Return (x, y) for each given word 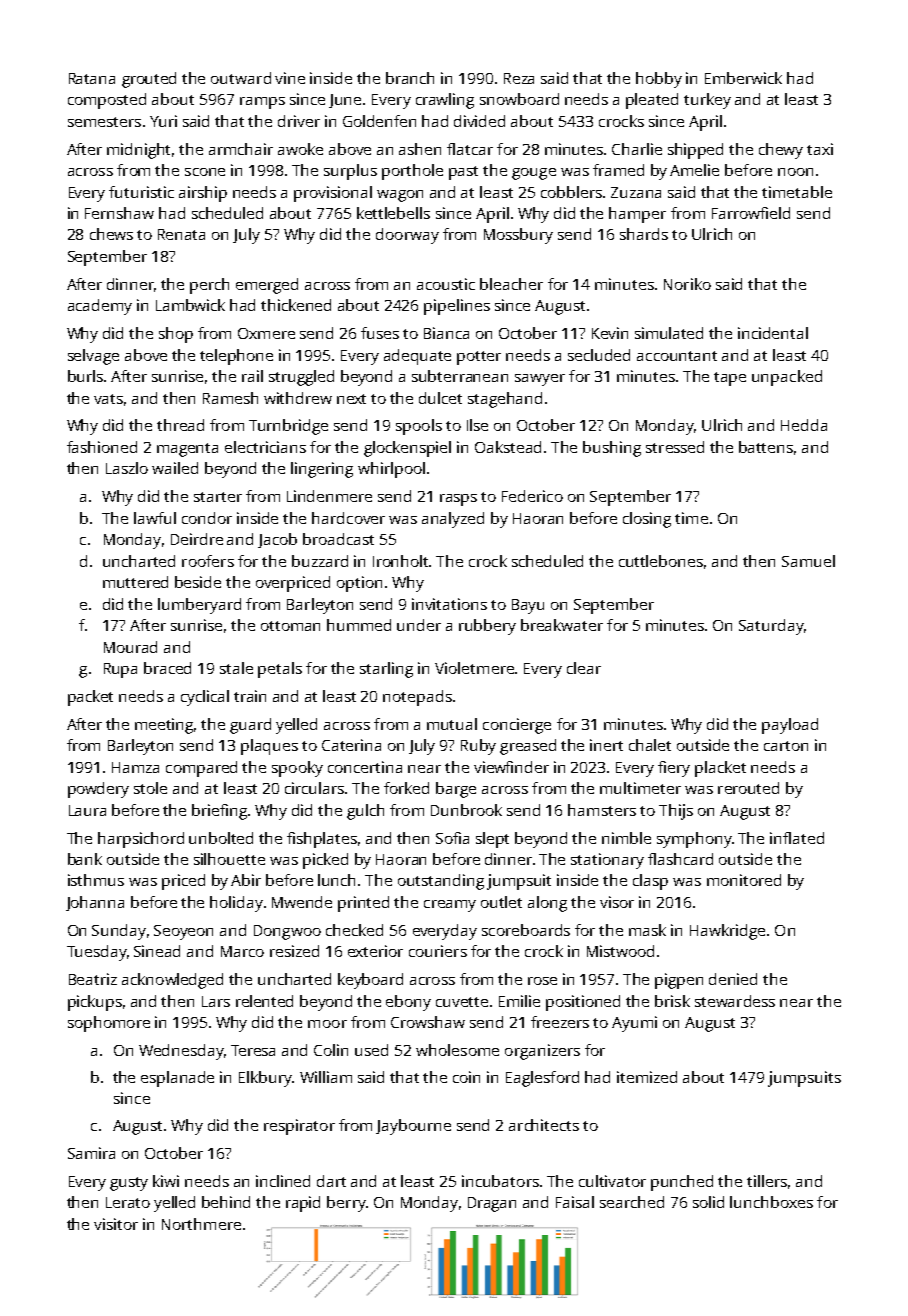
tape (730, 379)
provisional (333, 194)
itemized (647, 1077)
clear (584, 668)
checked (354, 930)
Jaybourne (413, 1127)
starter (218, 497)
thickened (296, 305)
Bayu (528, 606)
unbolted (221, 838)
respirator (299, 1127)
